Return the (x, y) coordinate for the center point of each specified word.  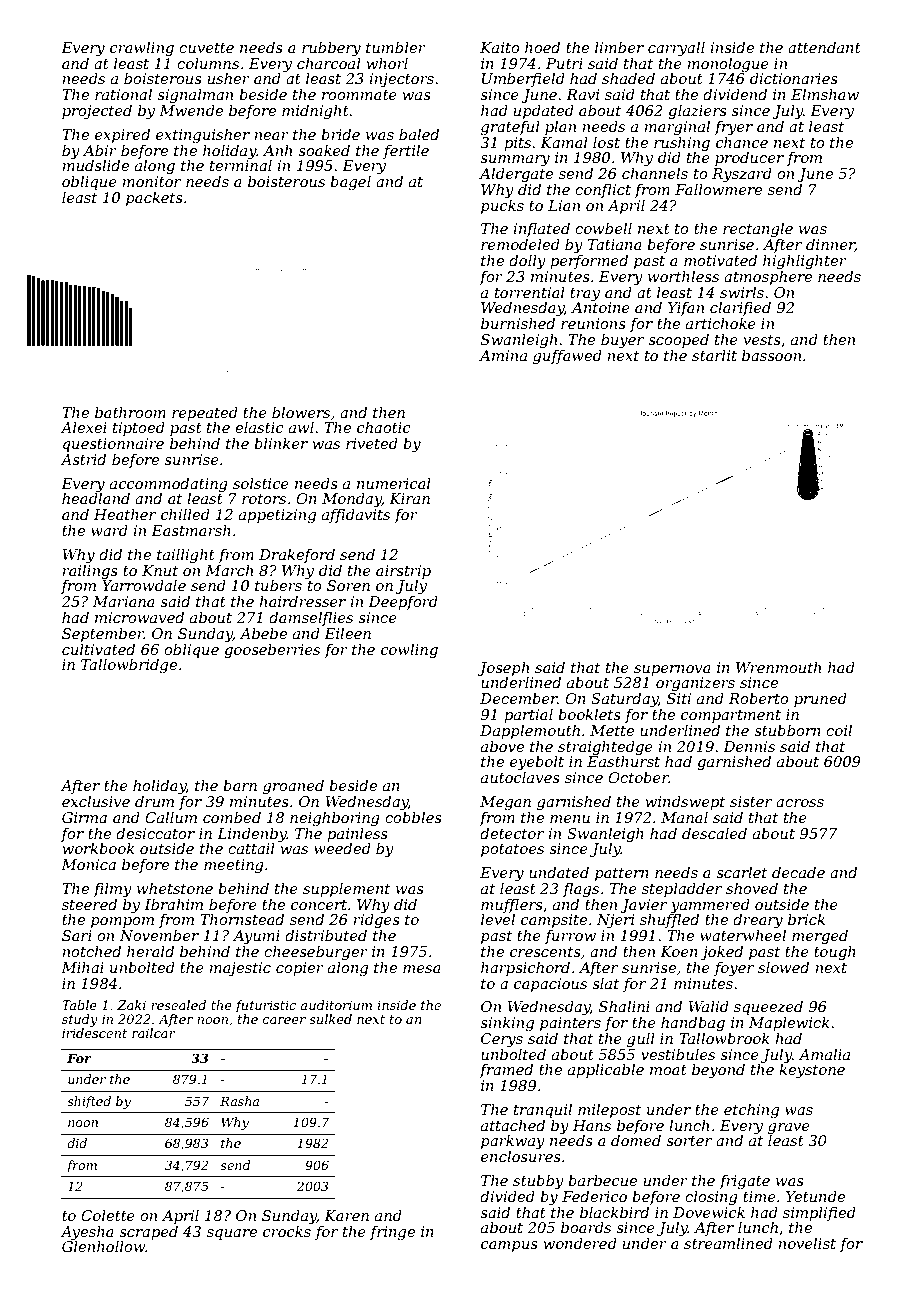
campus (509, 1246)
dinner (830, 245)
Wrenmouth (778, 667)
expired (122, 136)
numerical (394, 483)
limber (619, 47)
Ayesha (87, 1233)
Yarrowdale (144, 585)
